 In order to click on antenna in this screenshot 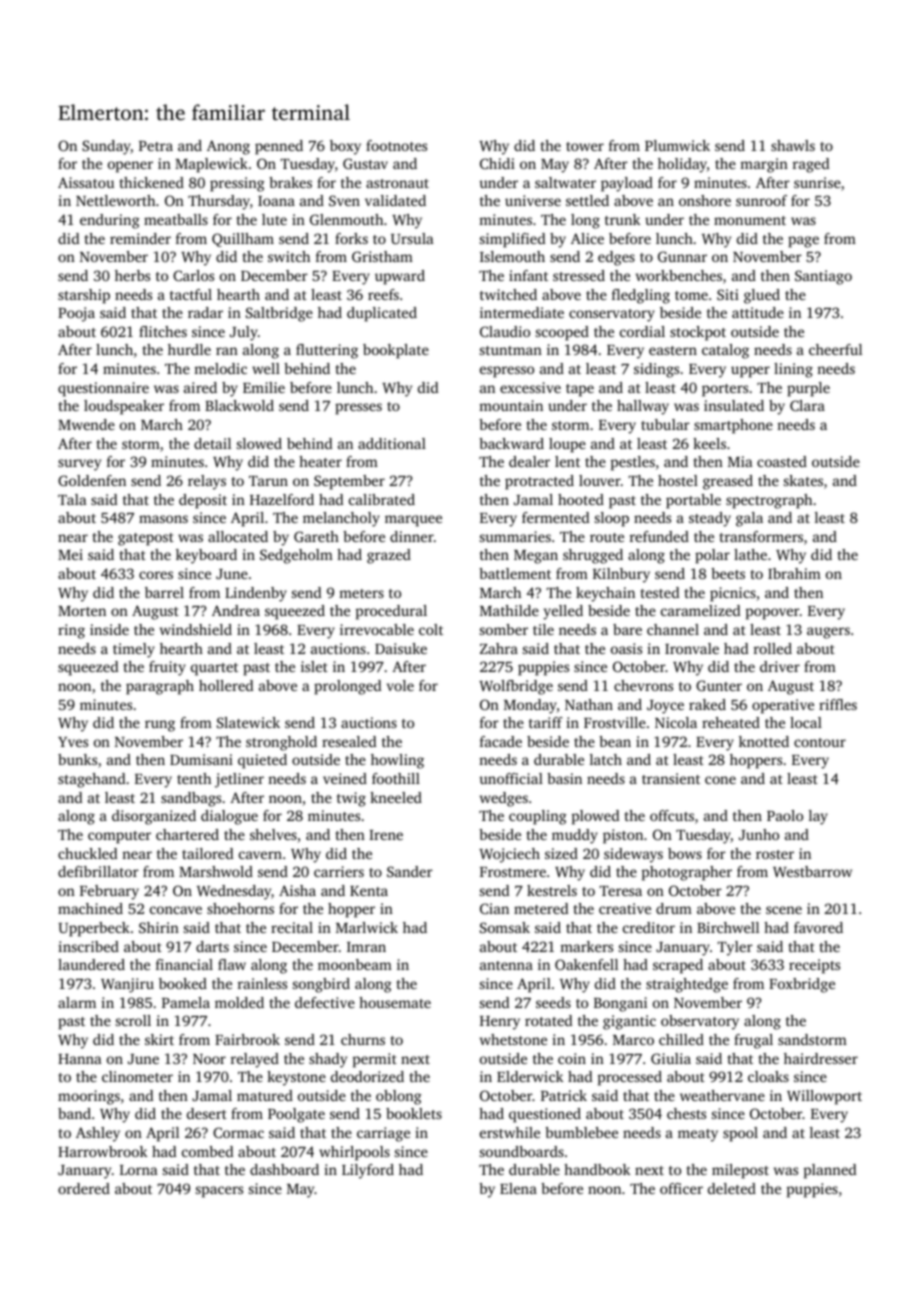, I will do `click(506, 965)`.
